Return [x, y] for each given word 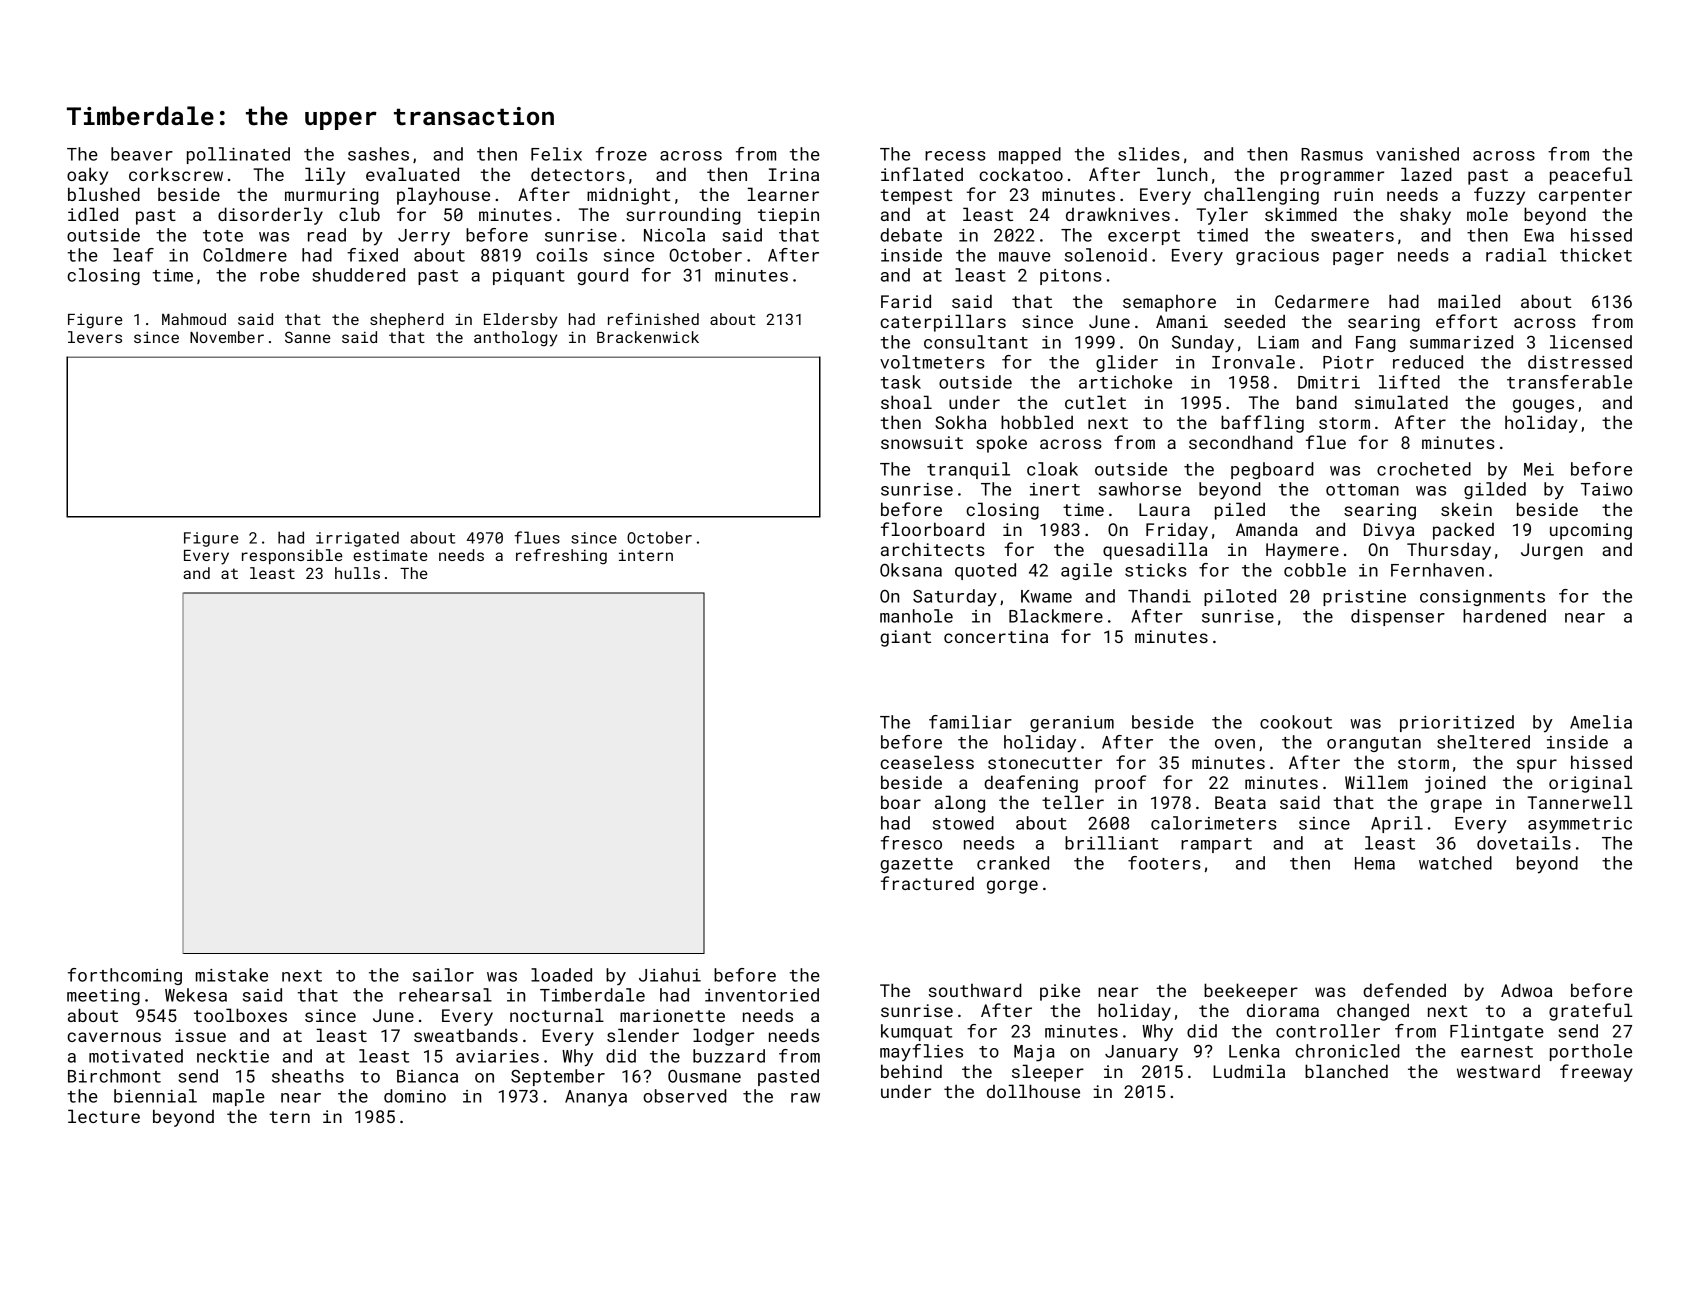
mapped [1030, 155]
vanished [1417, 154]
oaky [87, 176]
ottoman [1362, 490]
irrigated [357, 539]
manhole [916, 616]
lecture [104, 1116]
